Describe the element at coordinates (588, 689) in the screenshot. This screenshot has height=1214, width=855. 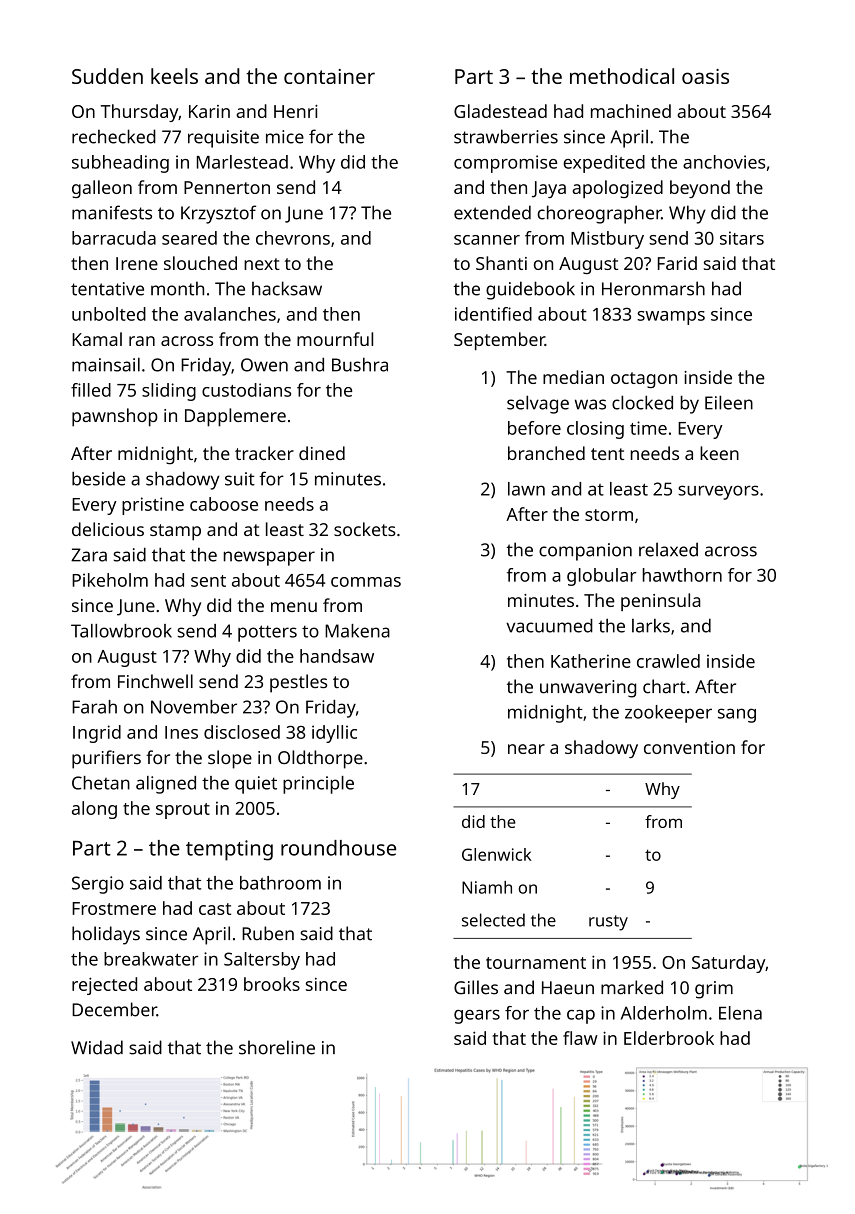
I see `unwavering` at that location.
